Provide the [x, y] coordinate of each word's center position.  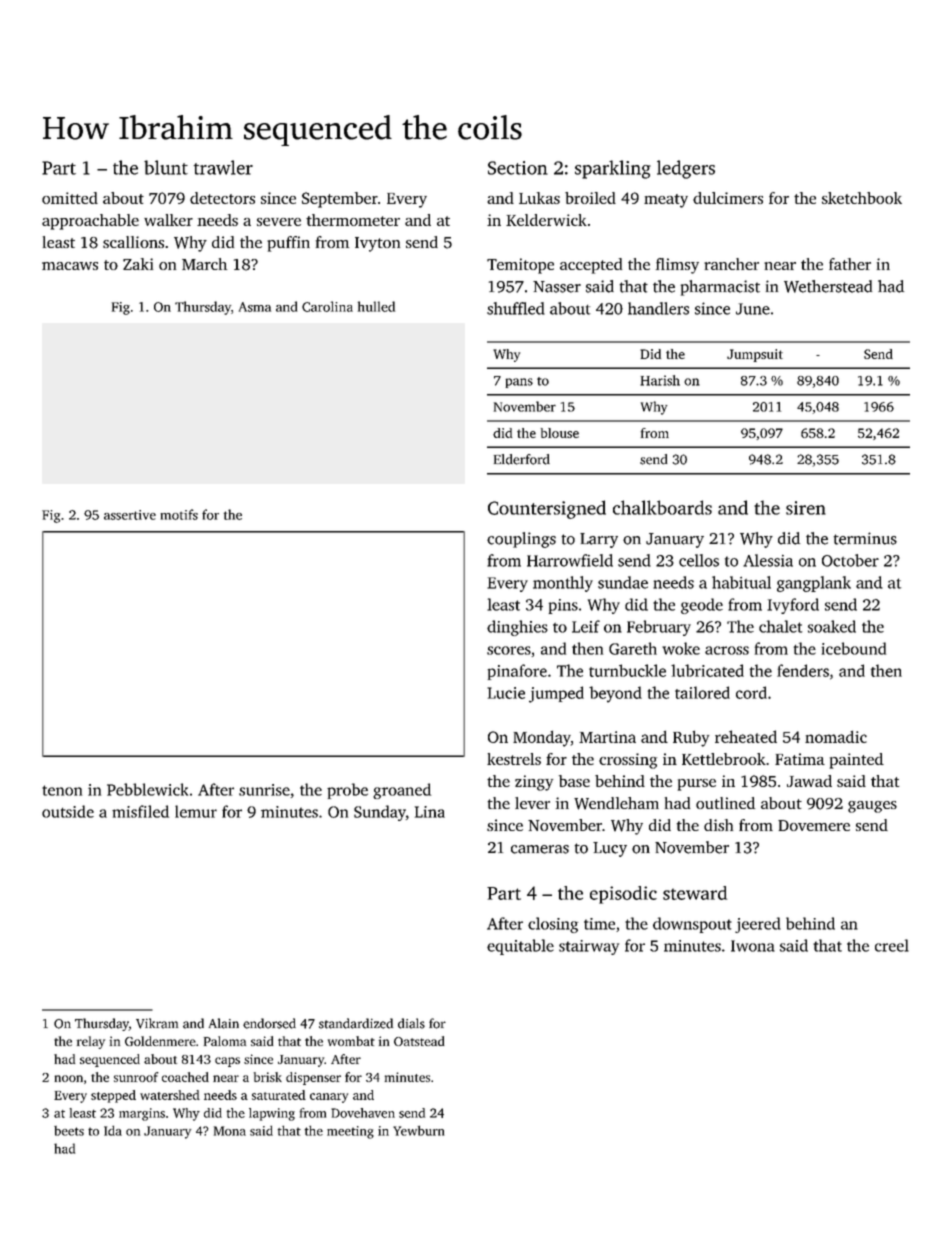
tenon [62, 790]
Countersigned [547, 509]
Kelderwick [546, 220]
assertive [130, 515]
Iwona [753, 946]
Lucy [610, 849]
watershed [170, 1095]
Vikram [157, 1023]
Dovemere [814, 825]
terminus [865, 538]
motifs [179, 514]
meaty [666, 201]
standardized [356, 1023]
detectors [222, 198]
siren [806, 508]
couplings [521, 540]
